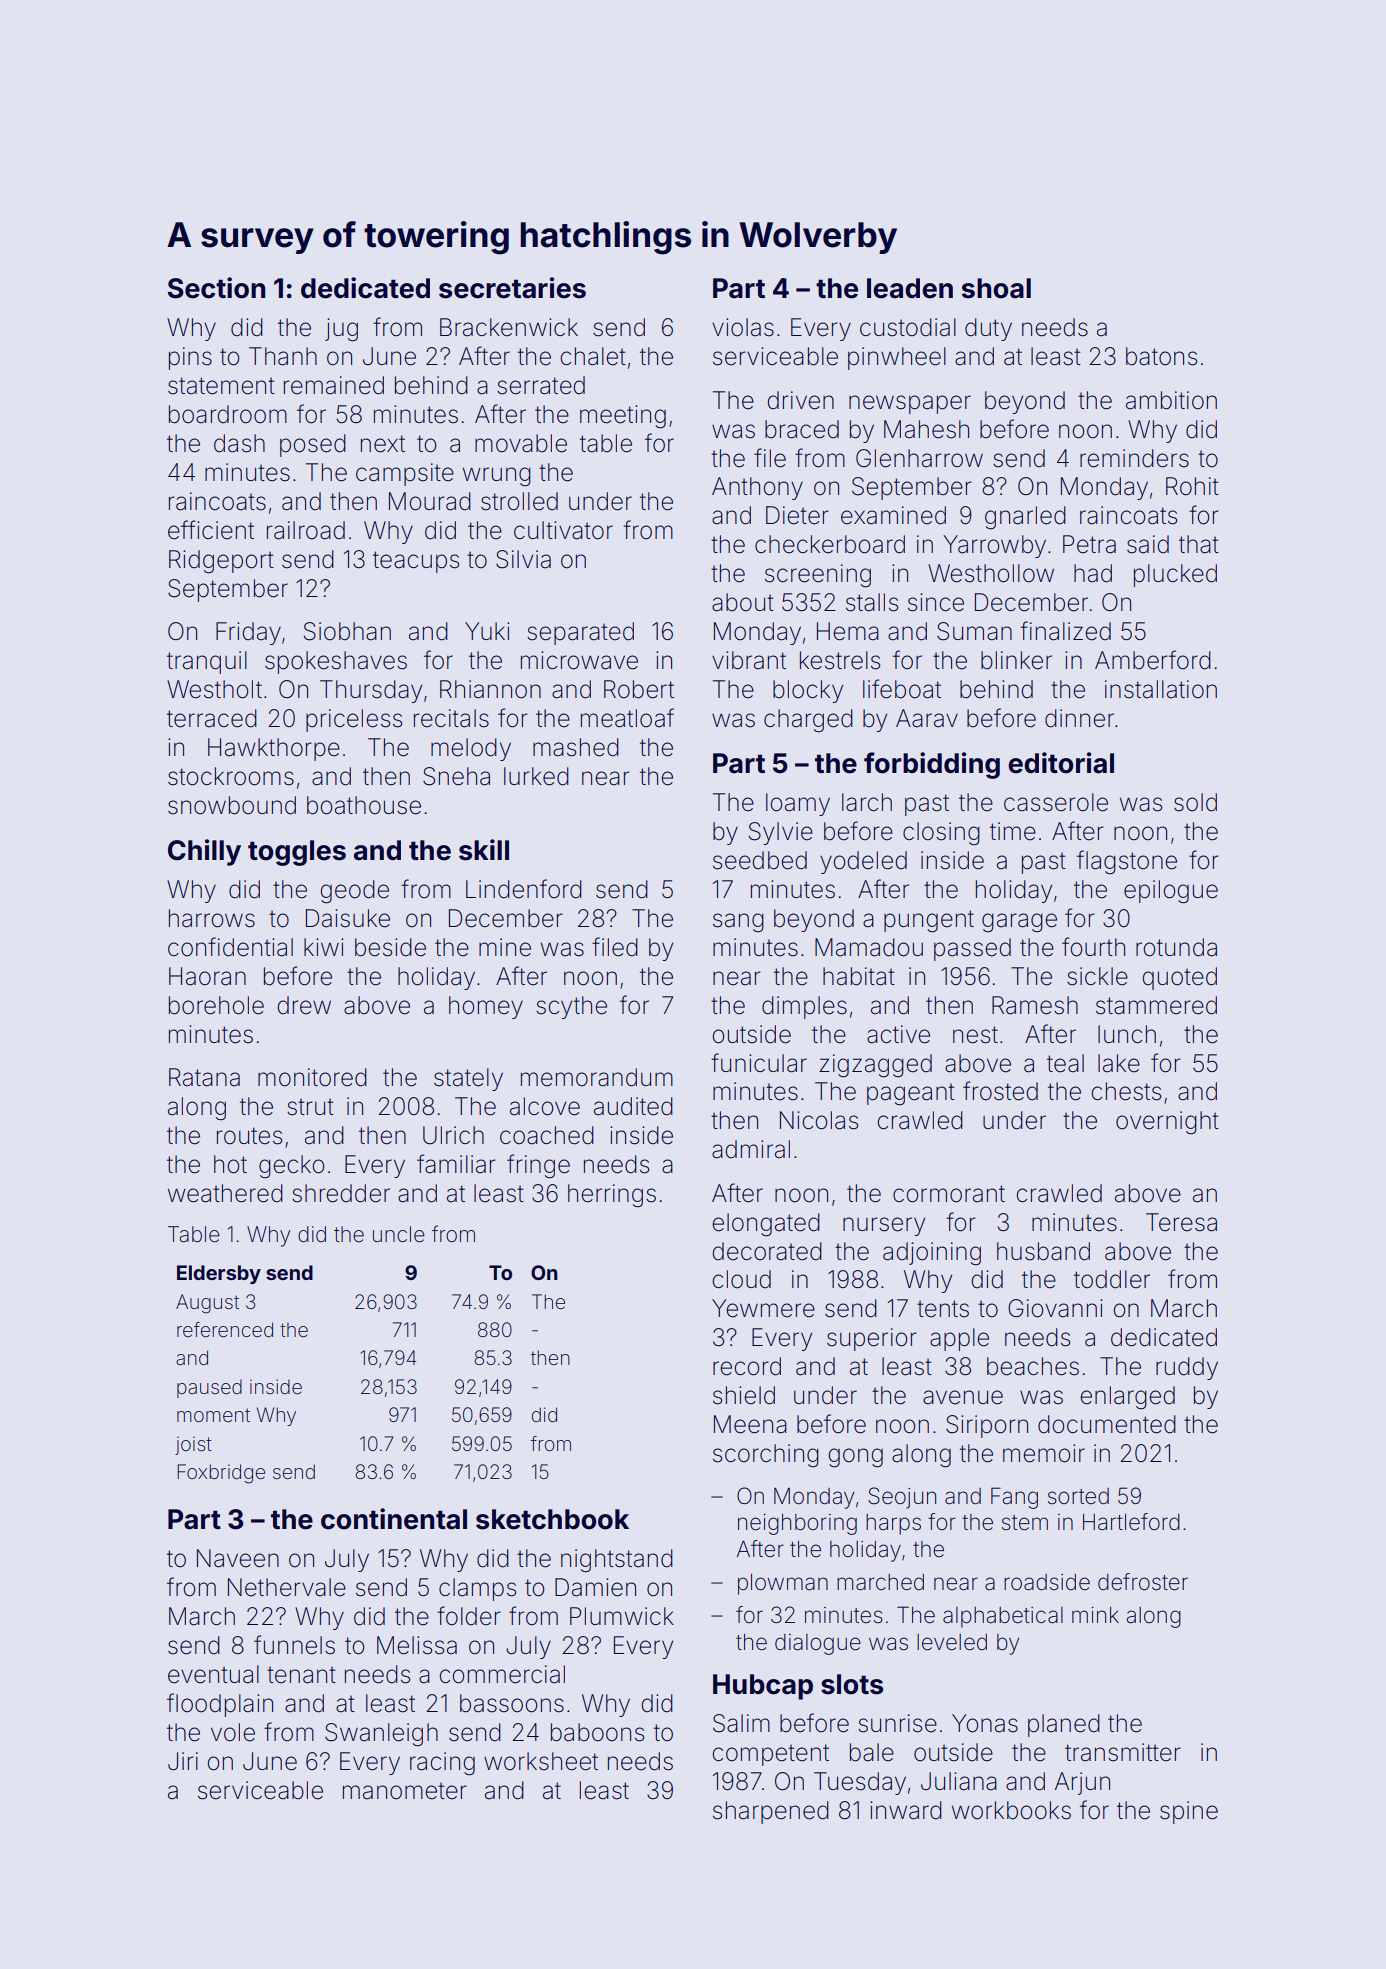 The image size is (1386, 1969). What do you see at coordinates (405, 1791) in the page?
I see `manometer` at bounding box center [405, 1791].
